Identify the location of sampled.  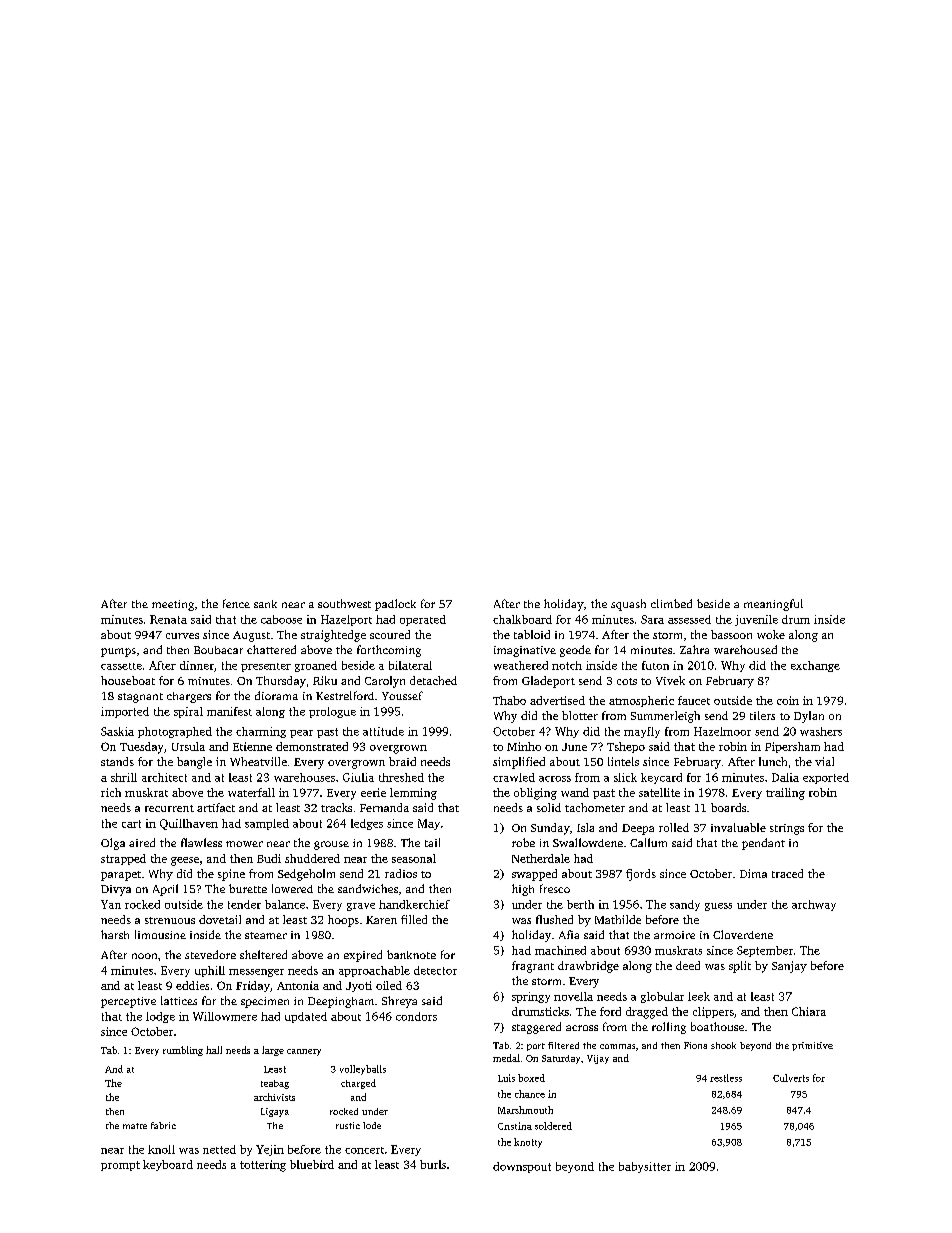
(267, 824).
